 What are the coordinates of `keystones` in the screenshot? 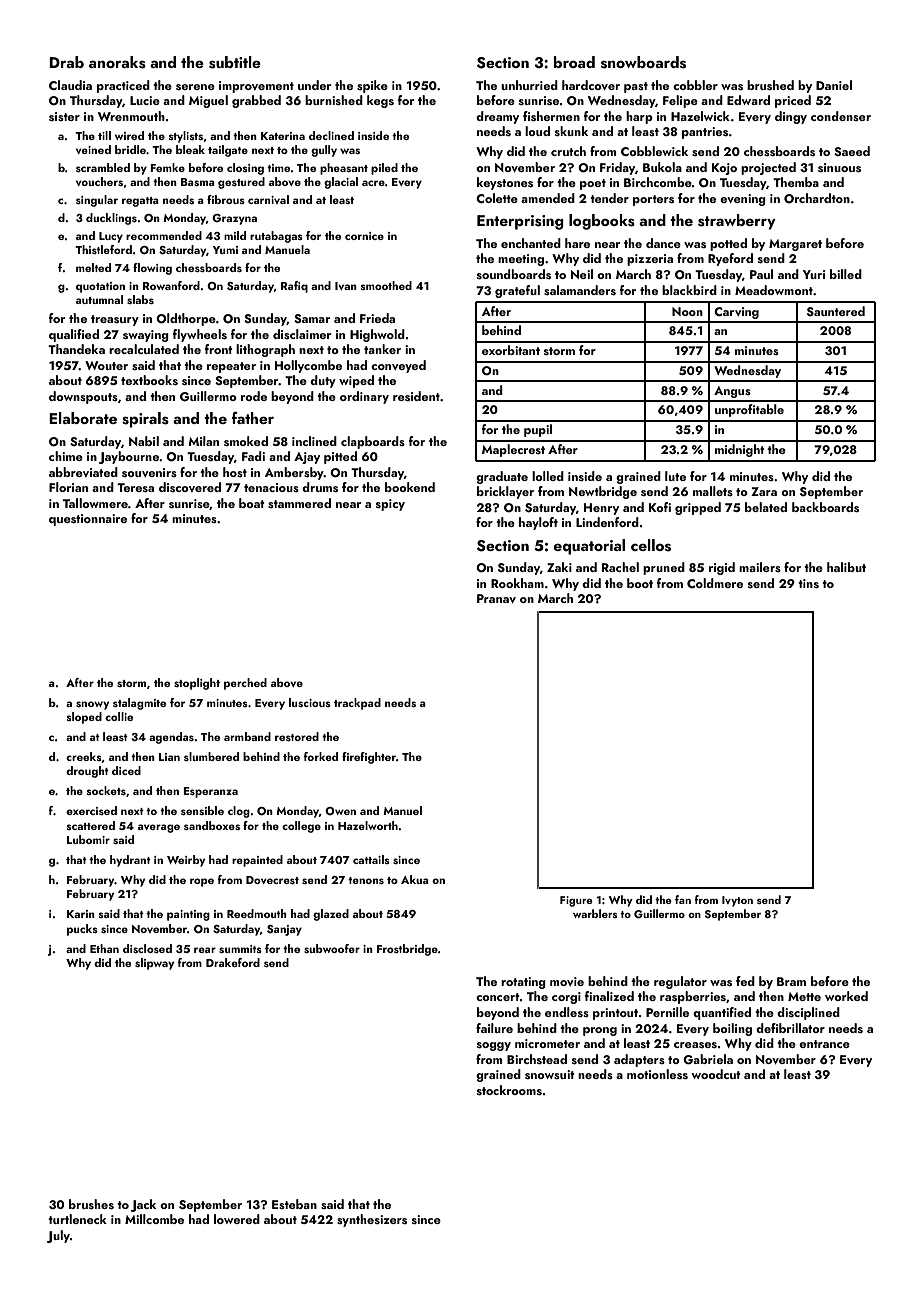 It's located at (505, 183).
